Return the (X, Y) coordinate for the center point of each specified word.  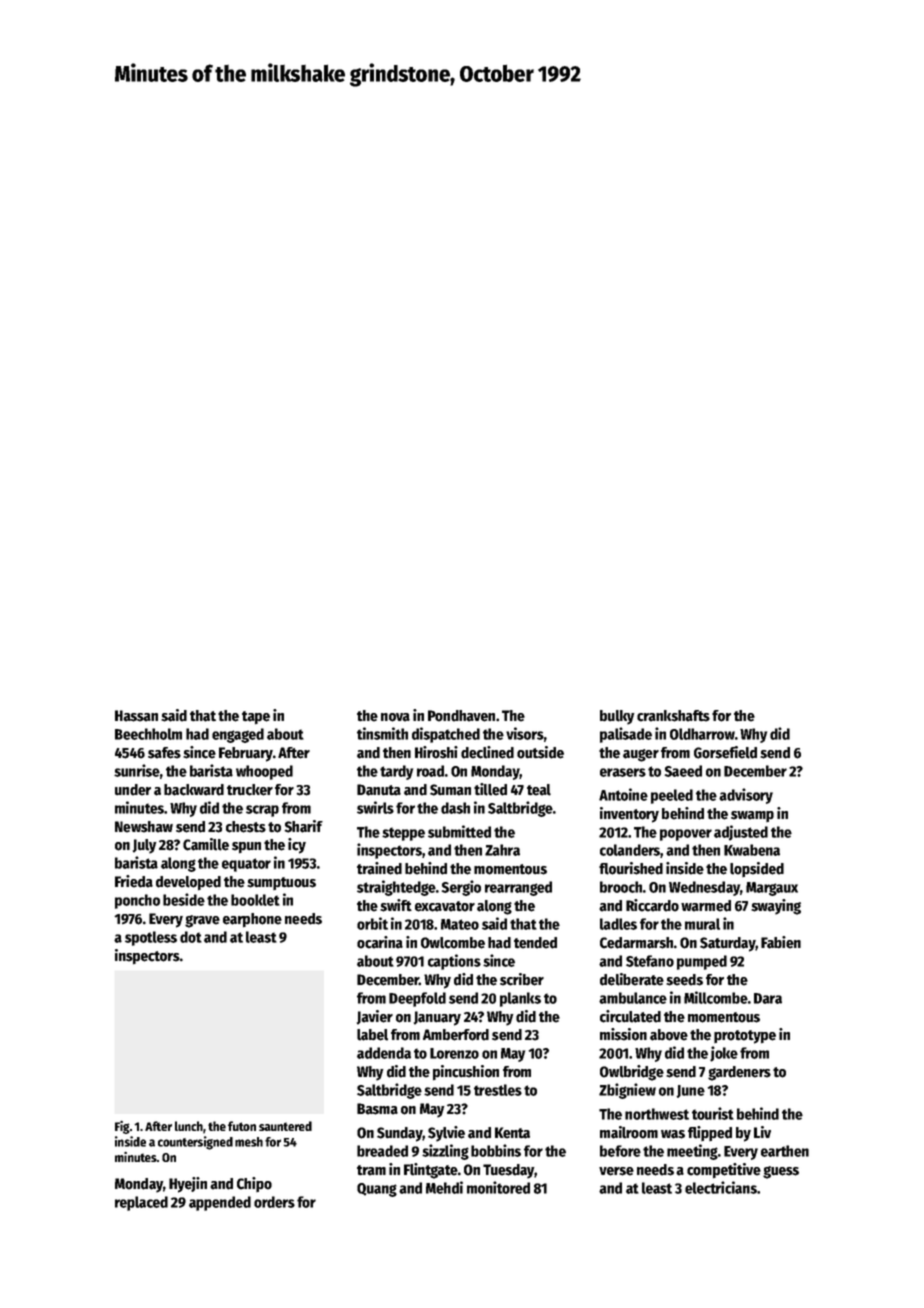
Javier (375, 1017)
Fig (122, 1127)
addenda (384, 1053)
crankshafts (673, 716)
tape (256, 718)
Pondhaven (461, 716)
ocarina (380, 942)
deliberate (632, 979)
